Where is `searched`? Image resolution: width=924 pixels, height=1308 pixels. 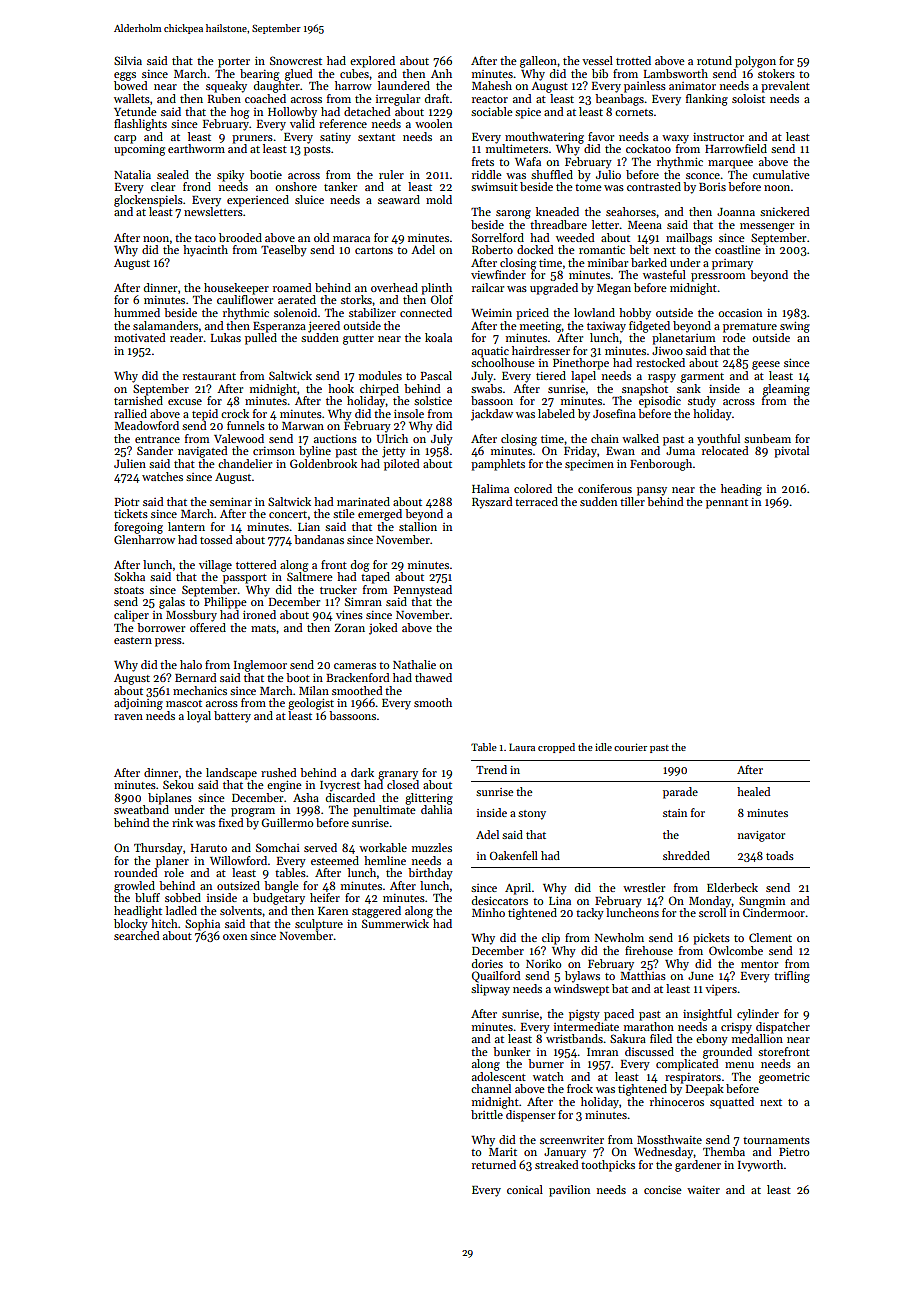 searched is located at coordinates (137, 935).
